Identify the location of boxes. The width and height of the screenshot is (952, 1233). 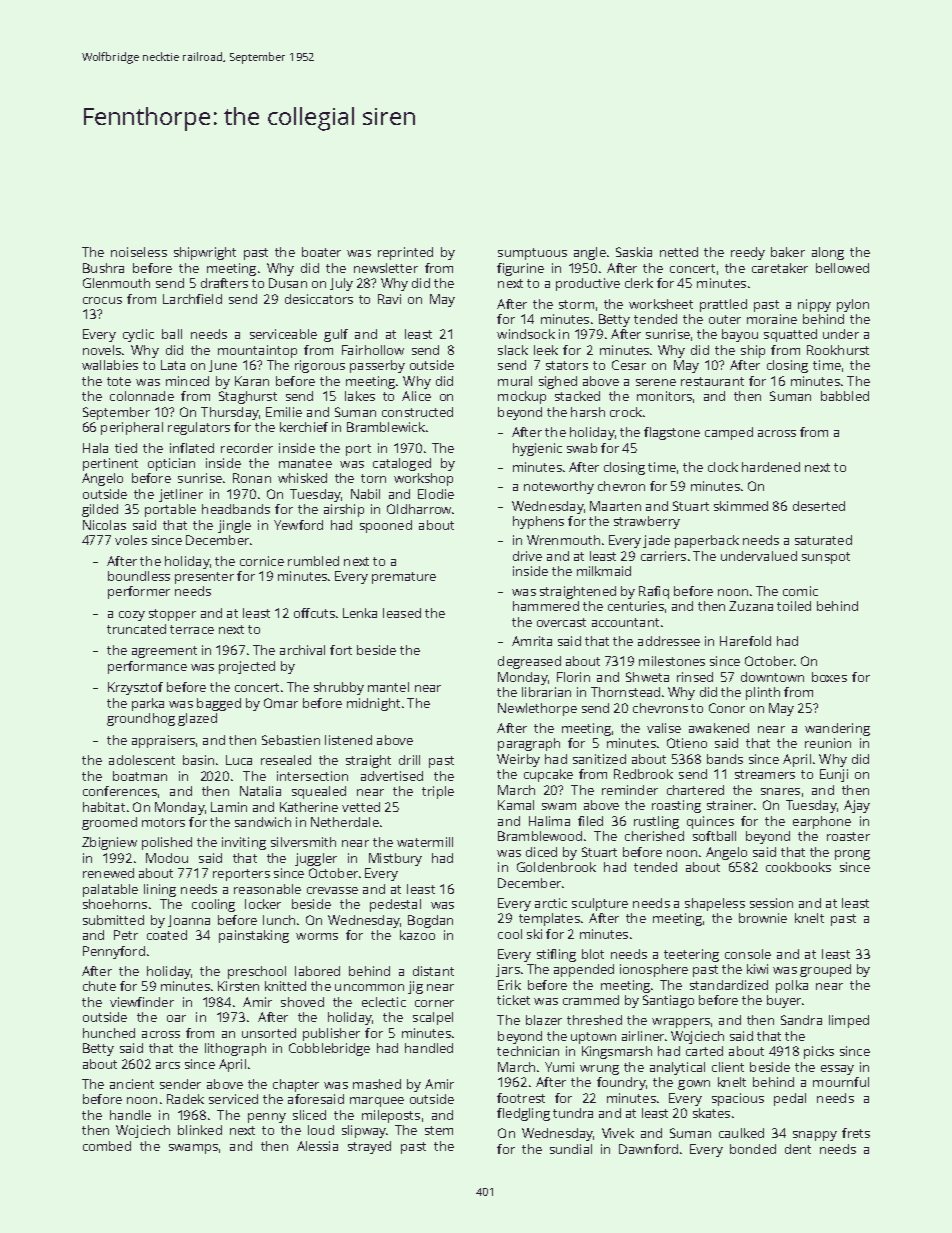
(829, 677).
